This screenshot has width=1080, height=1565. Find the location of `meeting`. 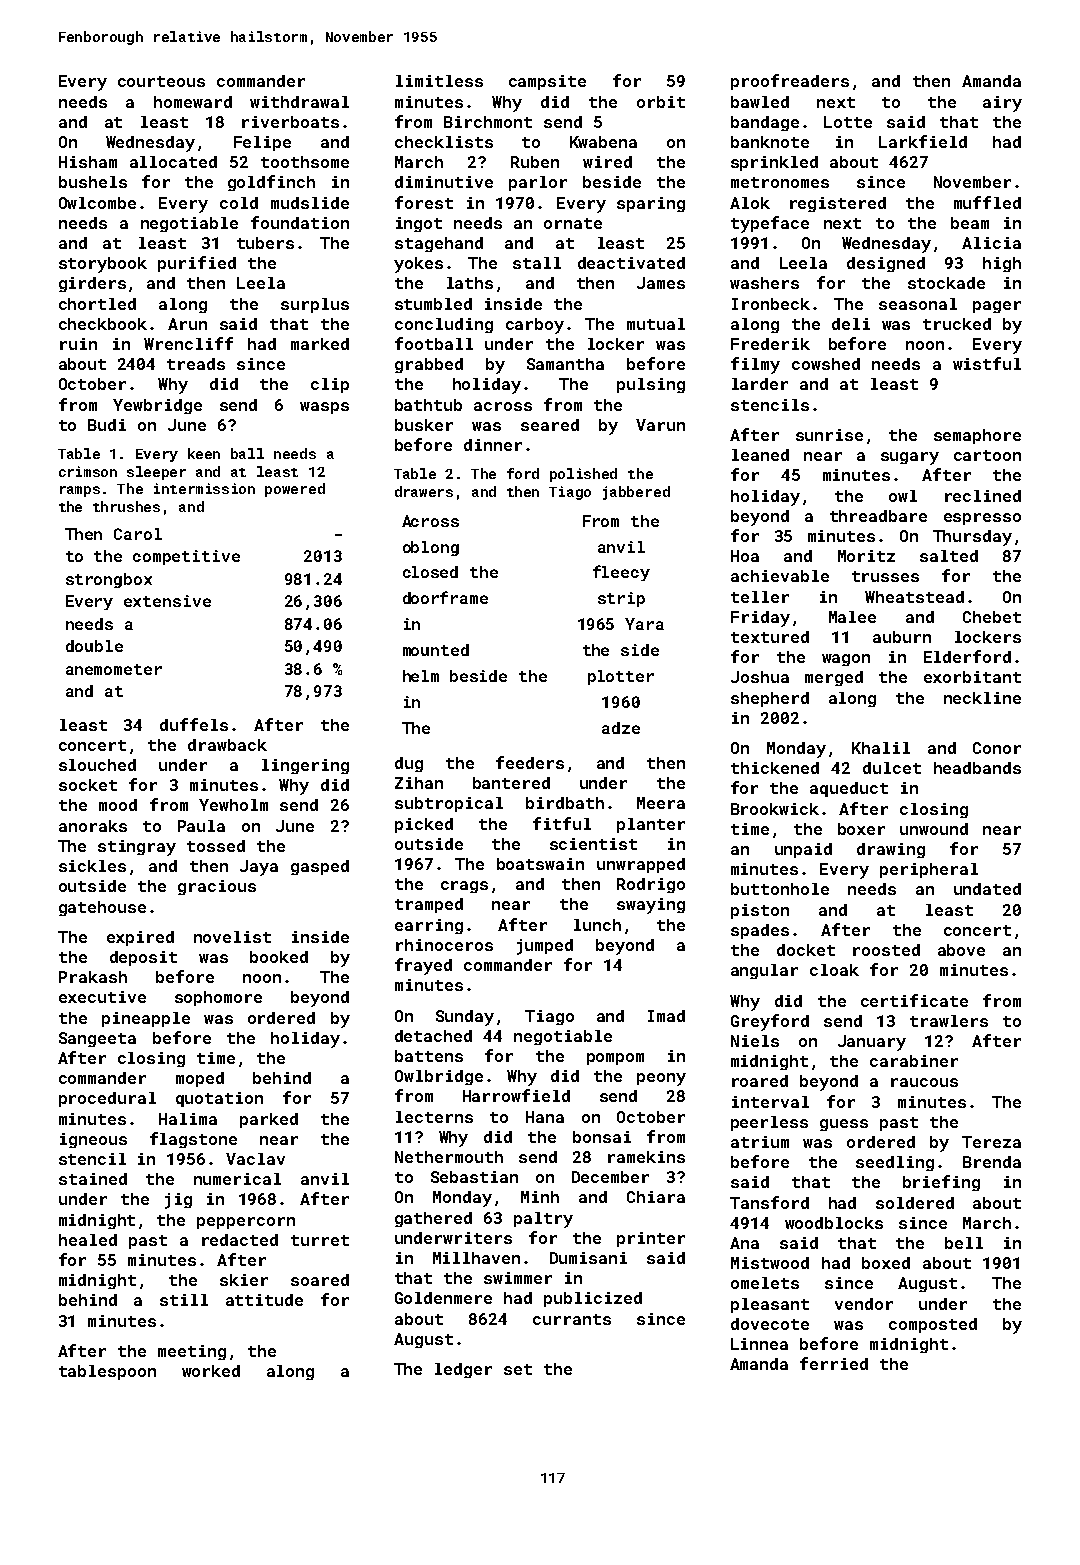

meeting is located at coordinates (192, 1352).
